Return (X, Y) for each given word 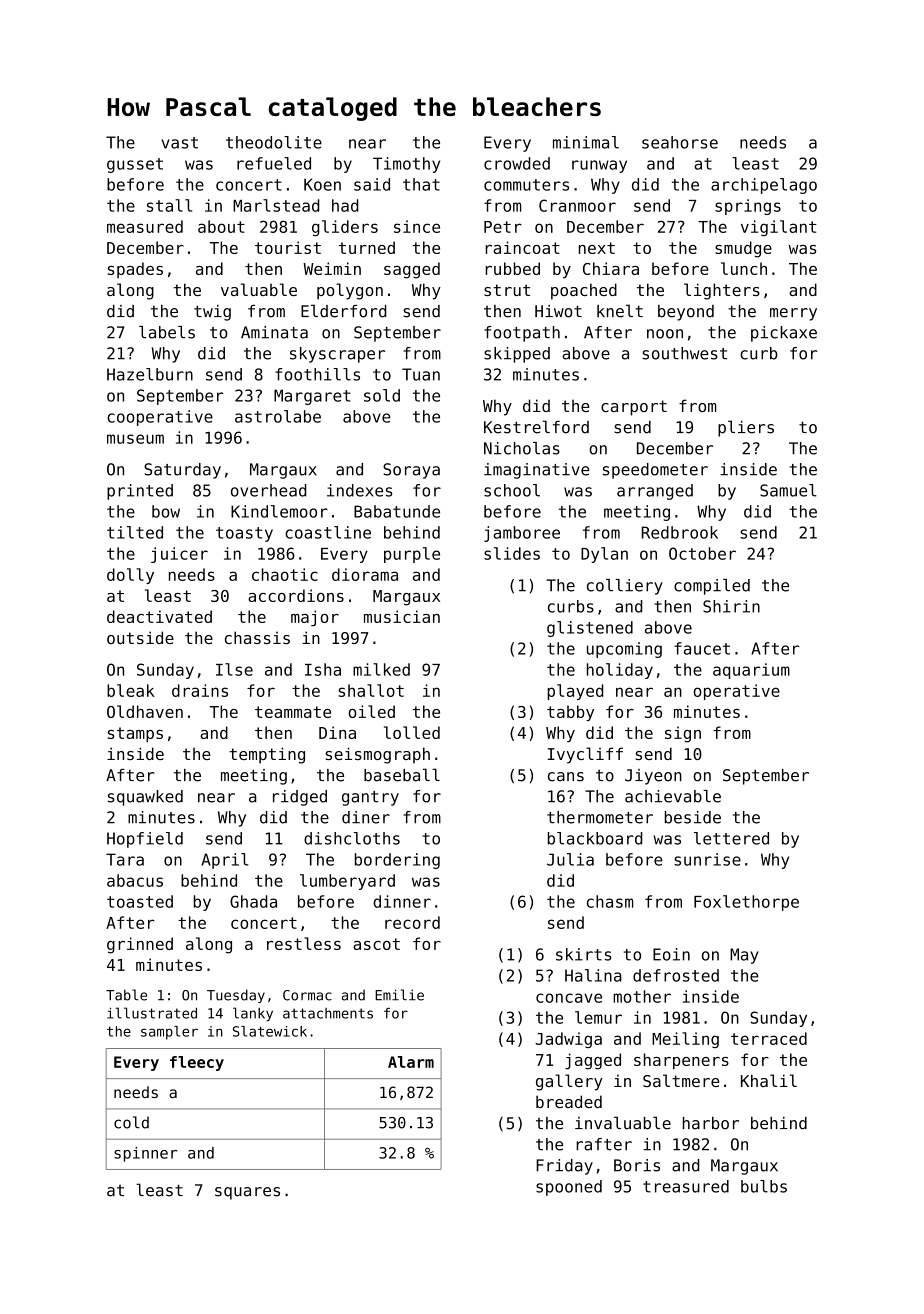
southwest (684, 353)
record (412, 922)
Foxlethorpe (746, 903)
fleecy (197, 1063)
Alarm (411, 1062)
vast (180, 143)
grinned (140, 945)
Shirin (731, 606)
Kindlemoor (279, 511)
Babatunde (397, 511)
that (421, 184)
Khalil (769, 1080)
